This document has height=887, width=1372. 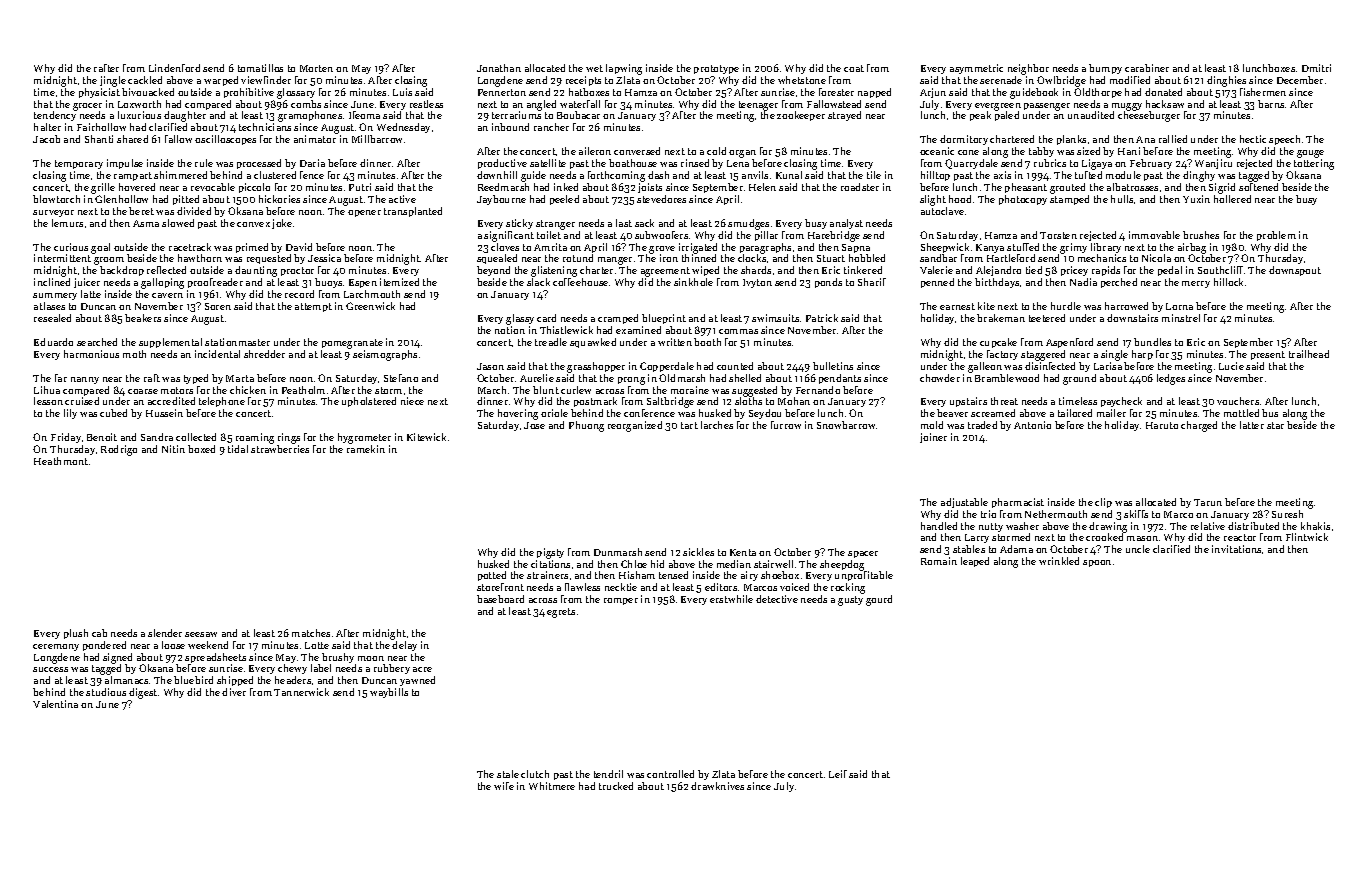 What do you see at coordinates (879, 600) in the document?
I see `gourd` at bounding box center [879, 600].
